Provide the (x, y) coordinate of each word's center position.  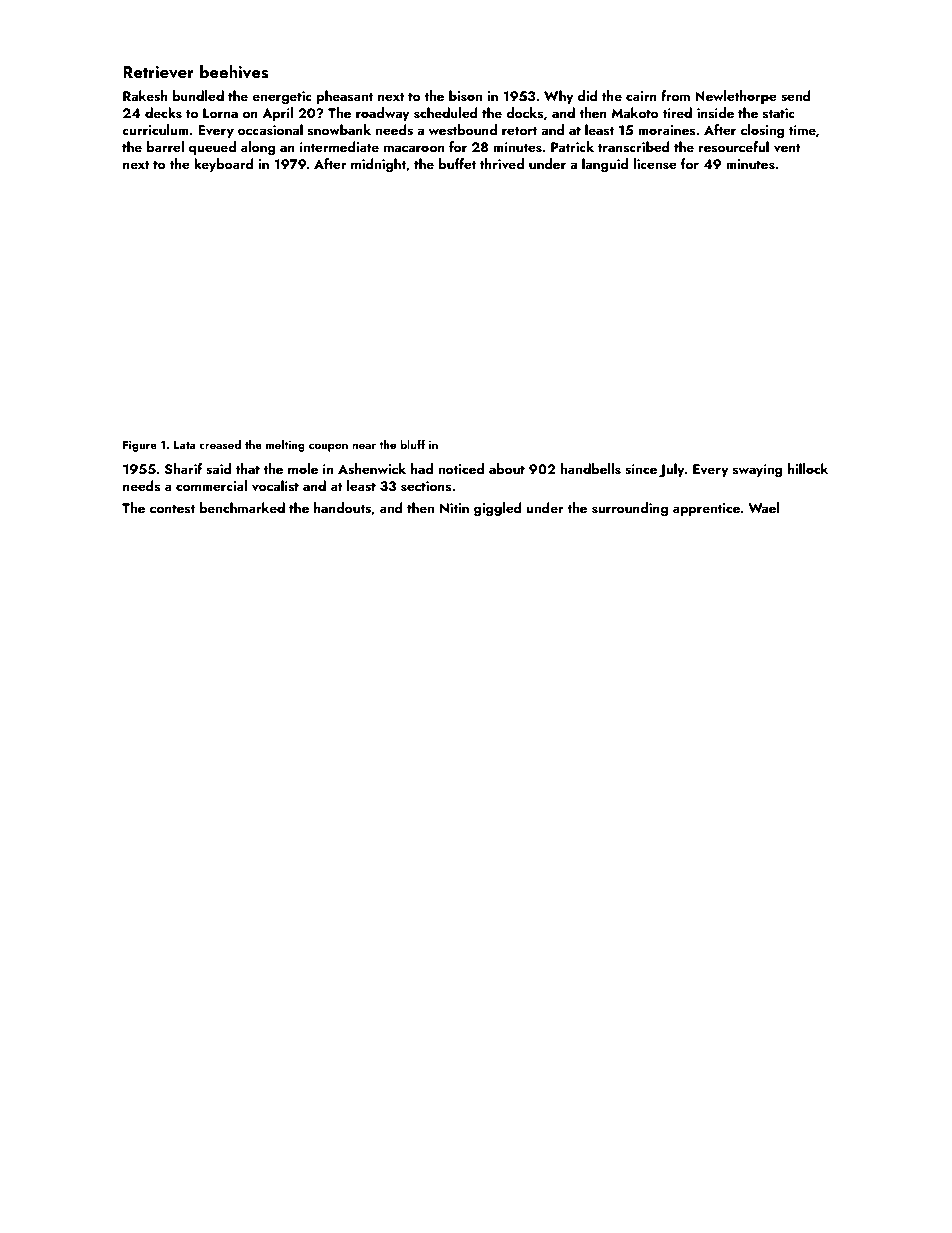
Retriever (158, 72)
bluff (412, 444)
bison (465, 96)
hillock (808, 468)
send (796, 96)
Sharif (183, 469)
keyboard (224, 165)
